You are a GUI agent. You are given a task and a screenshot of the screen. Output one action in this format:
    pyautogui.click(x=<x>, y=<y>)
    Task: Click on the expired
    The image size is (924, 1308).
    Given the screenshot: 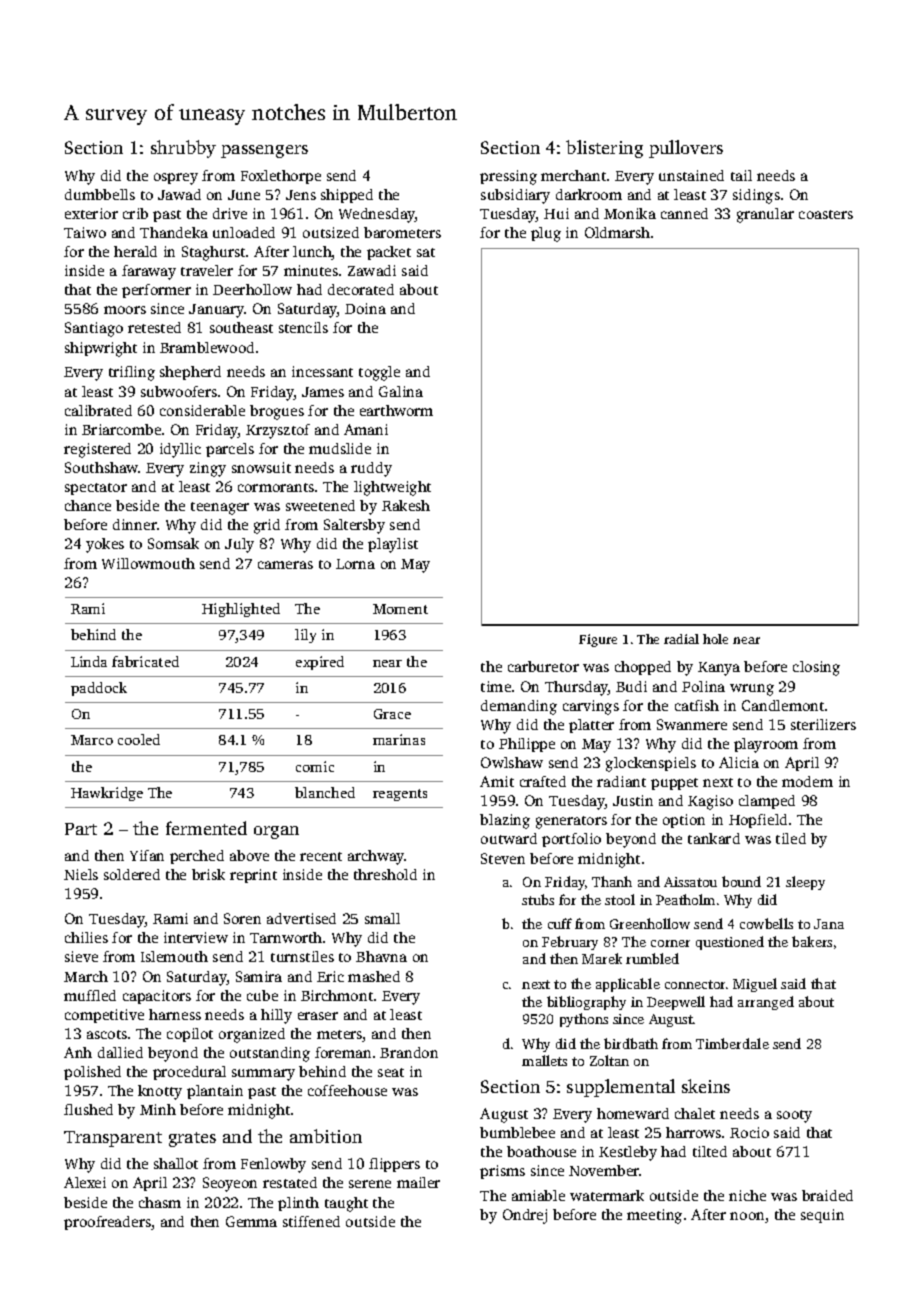 What is the action you would take?
    pyautogui.click(x=320, y=663)
